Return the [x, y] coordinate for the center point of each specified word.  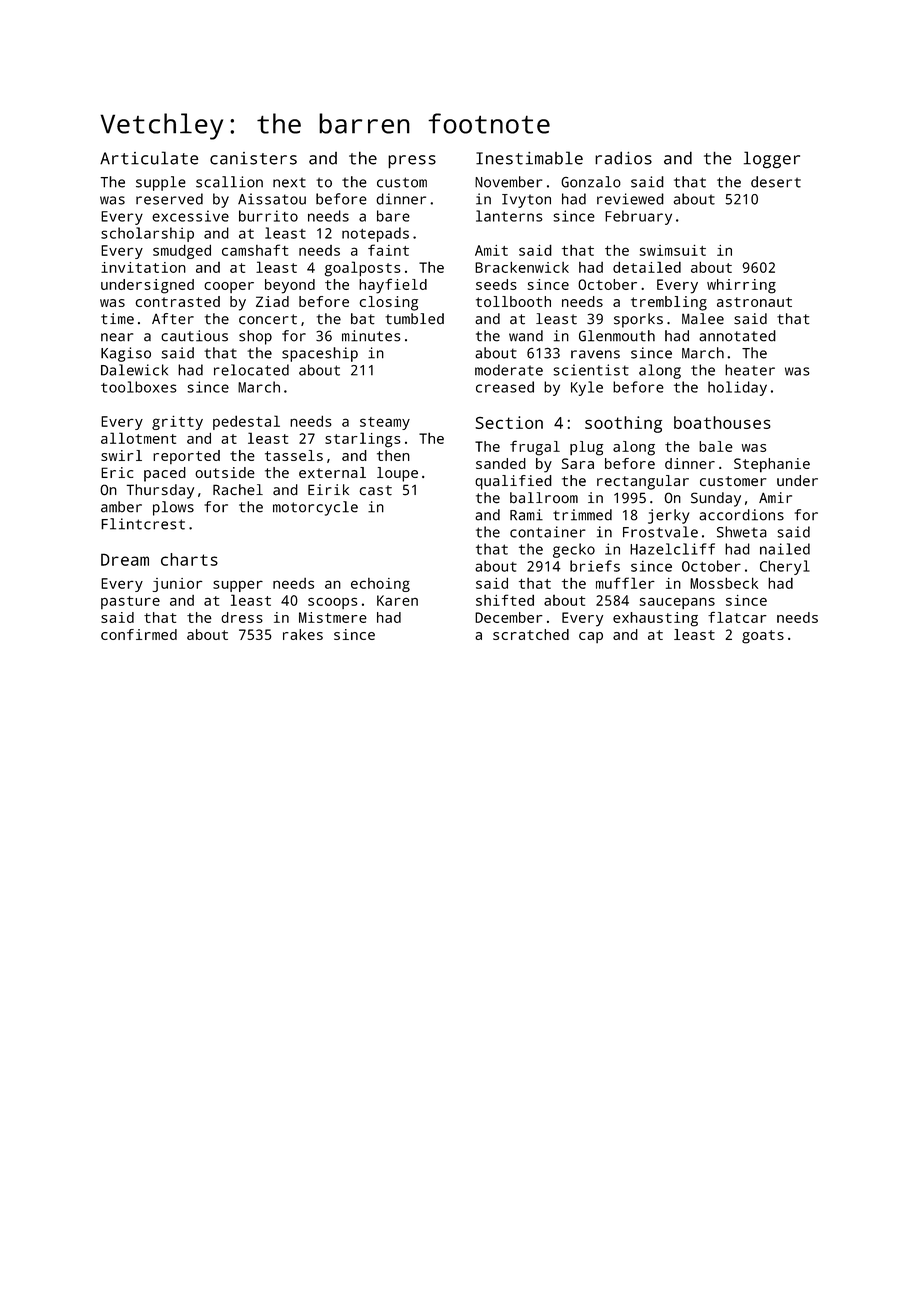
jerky [669, 516]
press [412, 162]
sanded [501, 463]
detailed [647, 267]
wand [526, 336]
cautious [194, 336]
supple [161, 183]
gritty [177, 423]
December [509, 617]
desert [776, 182]
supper [238, 586]
